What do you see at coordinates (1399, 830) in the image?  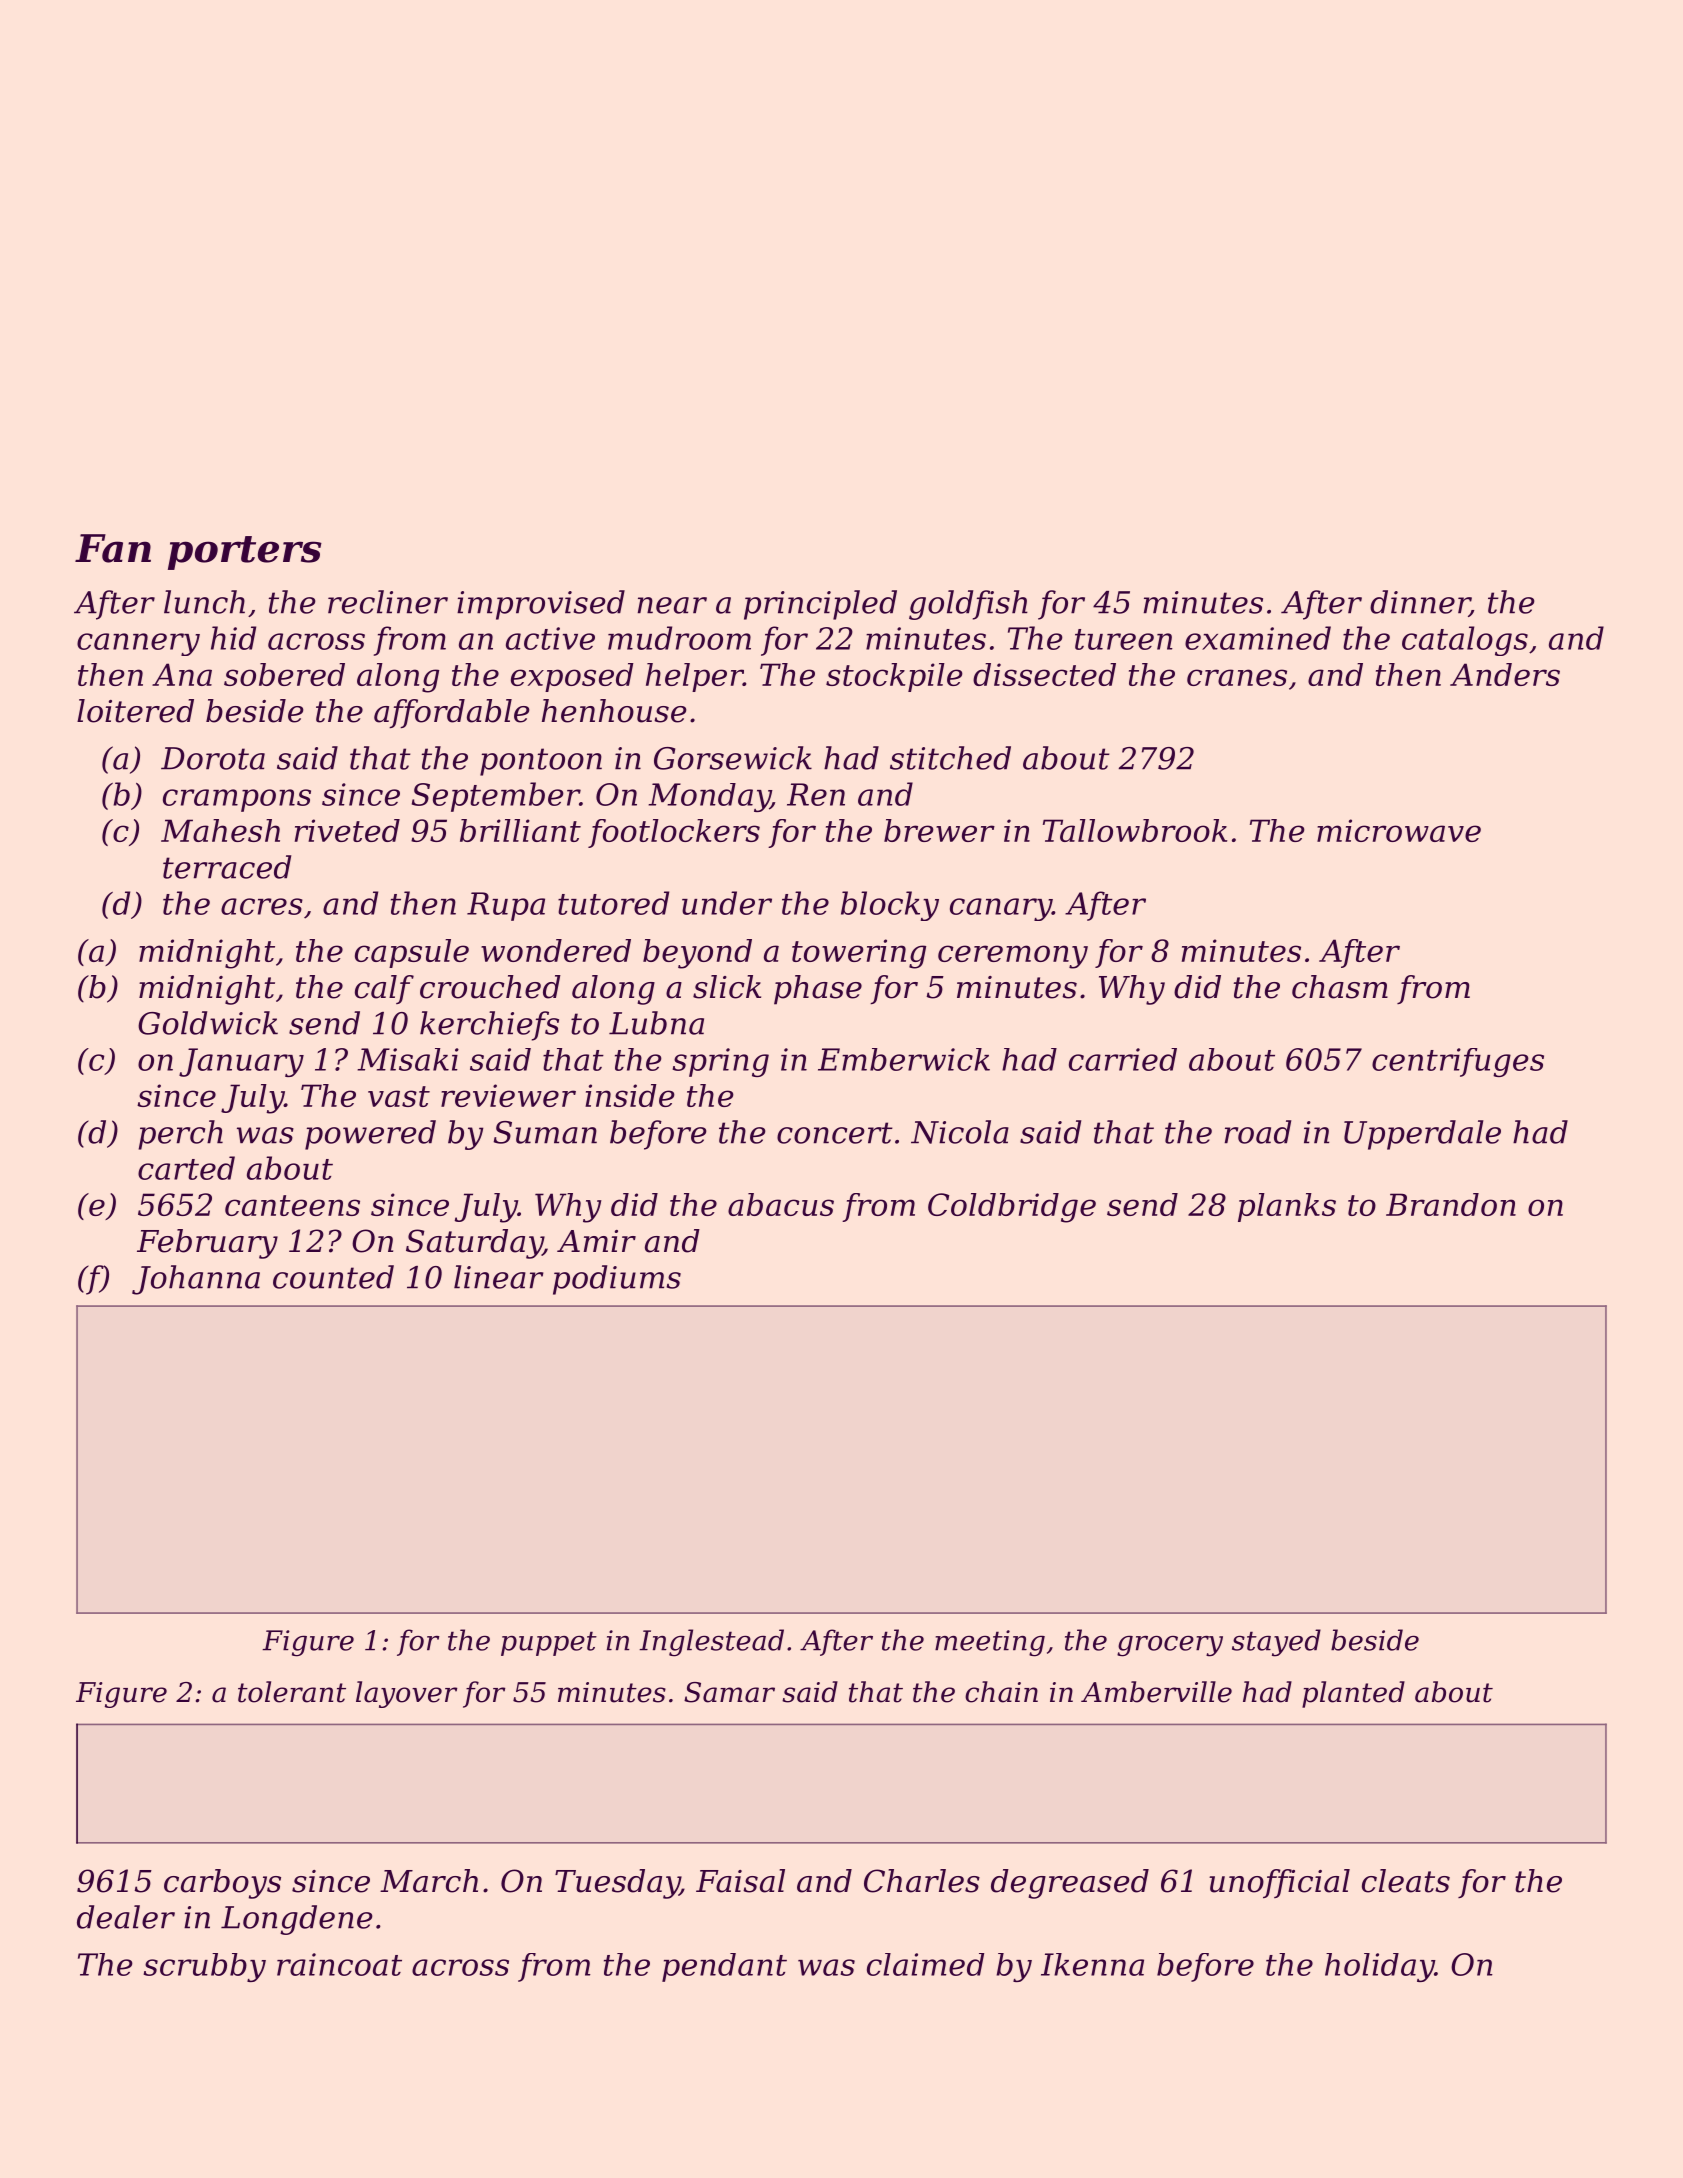 I see `microwave` at bounding box center [1399, 830].
